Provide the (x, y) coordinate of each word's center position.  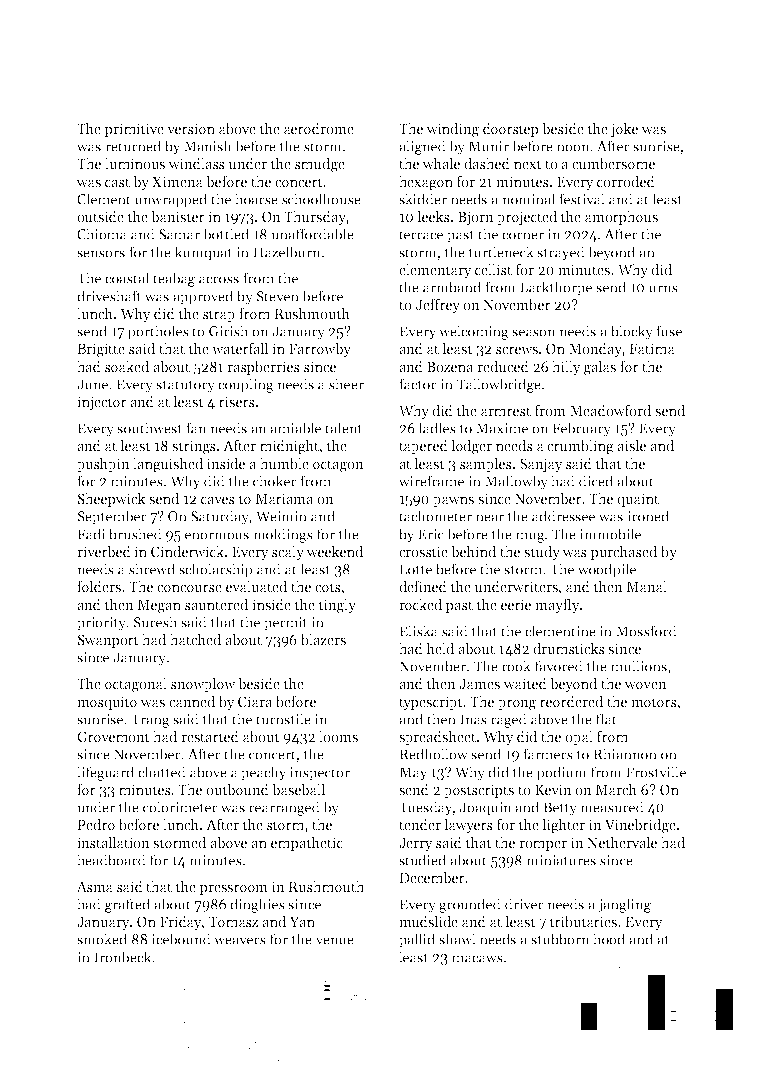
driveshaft (109, 296)
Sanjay (541, 465)
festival (582, 199)
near (490, 518)
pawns (453, 502)
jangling (624, 905)
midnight (289, 447)
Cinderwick (187, 551)
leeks (433, 216)
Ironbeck (122, 957)
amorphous (621, 218)
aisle (631, 445)
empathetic (307, 844)
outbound (237, 789)
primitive (134, 130)
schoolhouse (321, 199)
